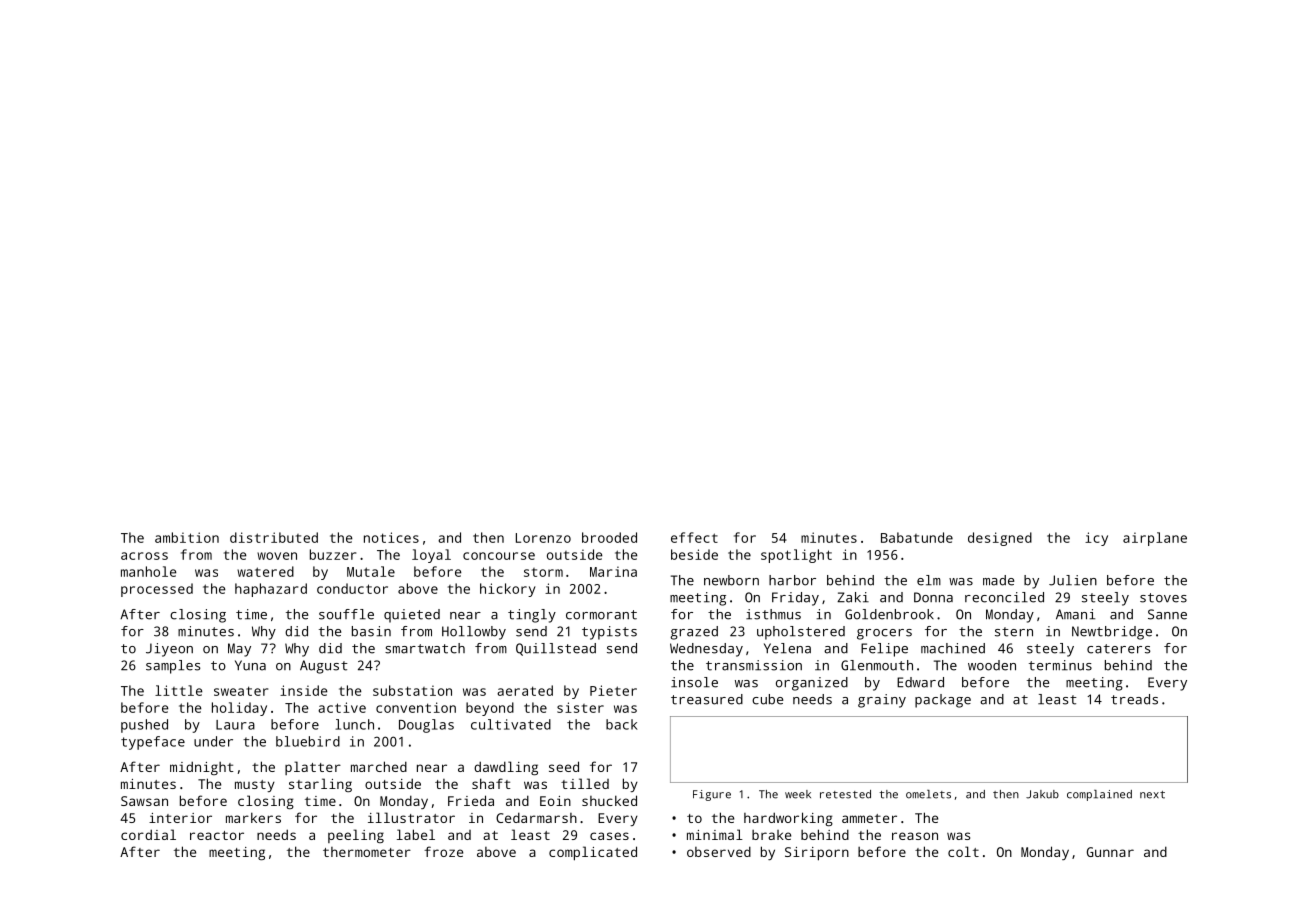  What do you see at coordinates (499, 556) in the screenshot?
I see `concourse` at bounding box center [499, 556].
